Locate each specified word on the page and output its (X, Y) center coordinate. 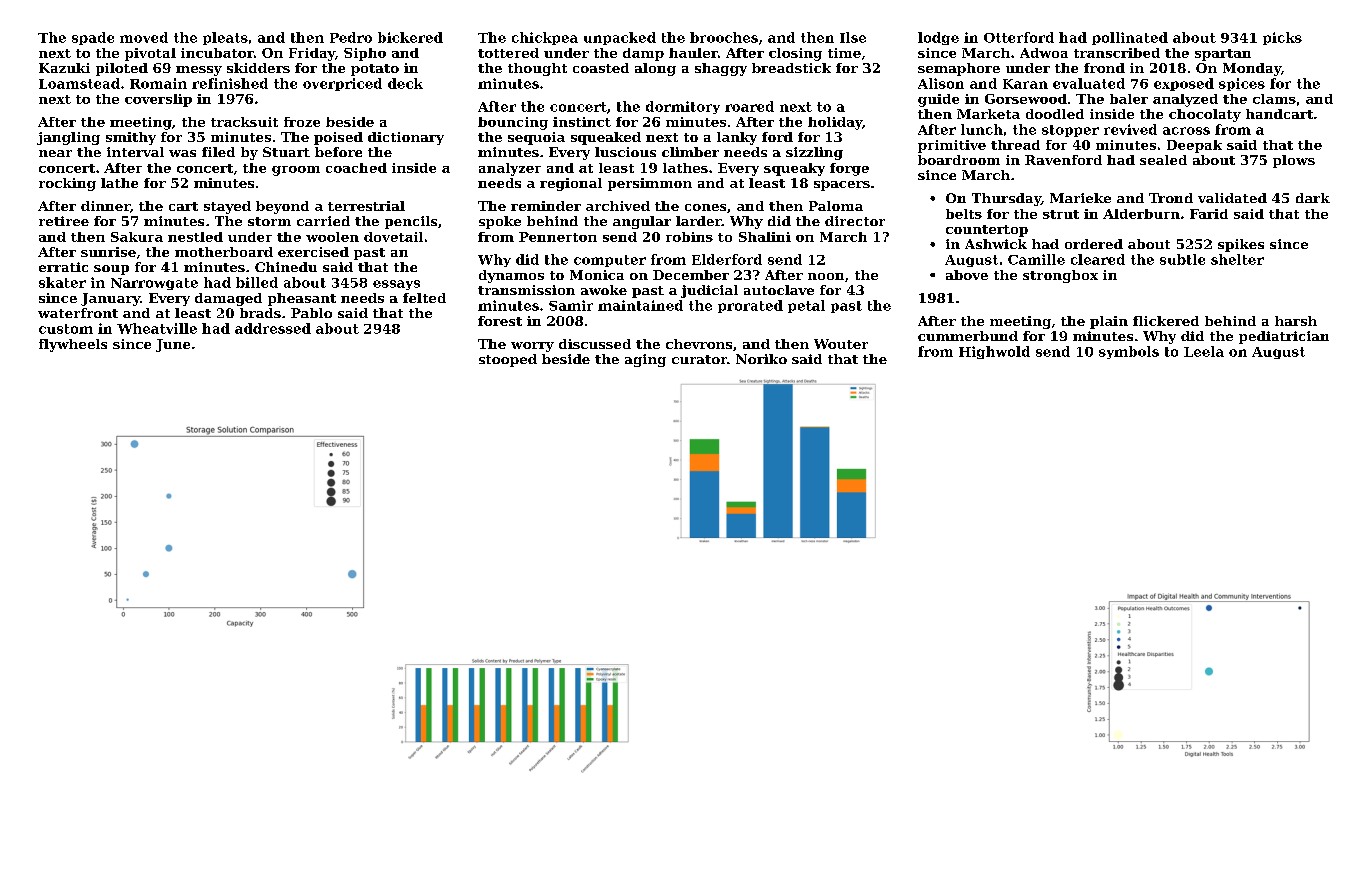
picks (1282, 38)
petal (806, 306)
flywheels (73, 345)
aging (645, 360)
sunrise (108, 252)
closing (795, 54)
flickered (1166, 321)
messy (199, 71)
